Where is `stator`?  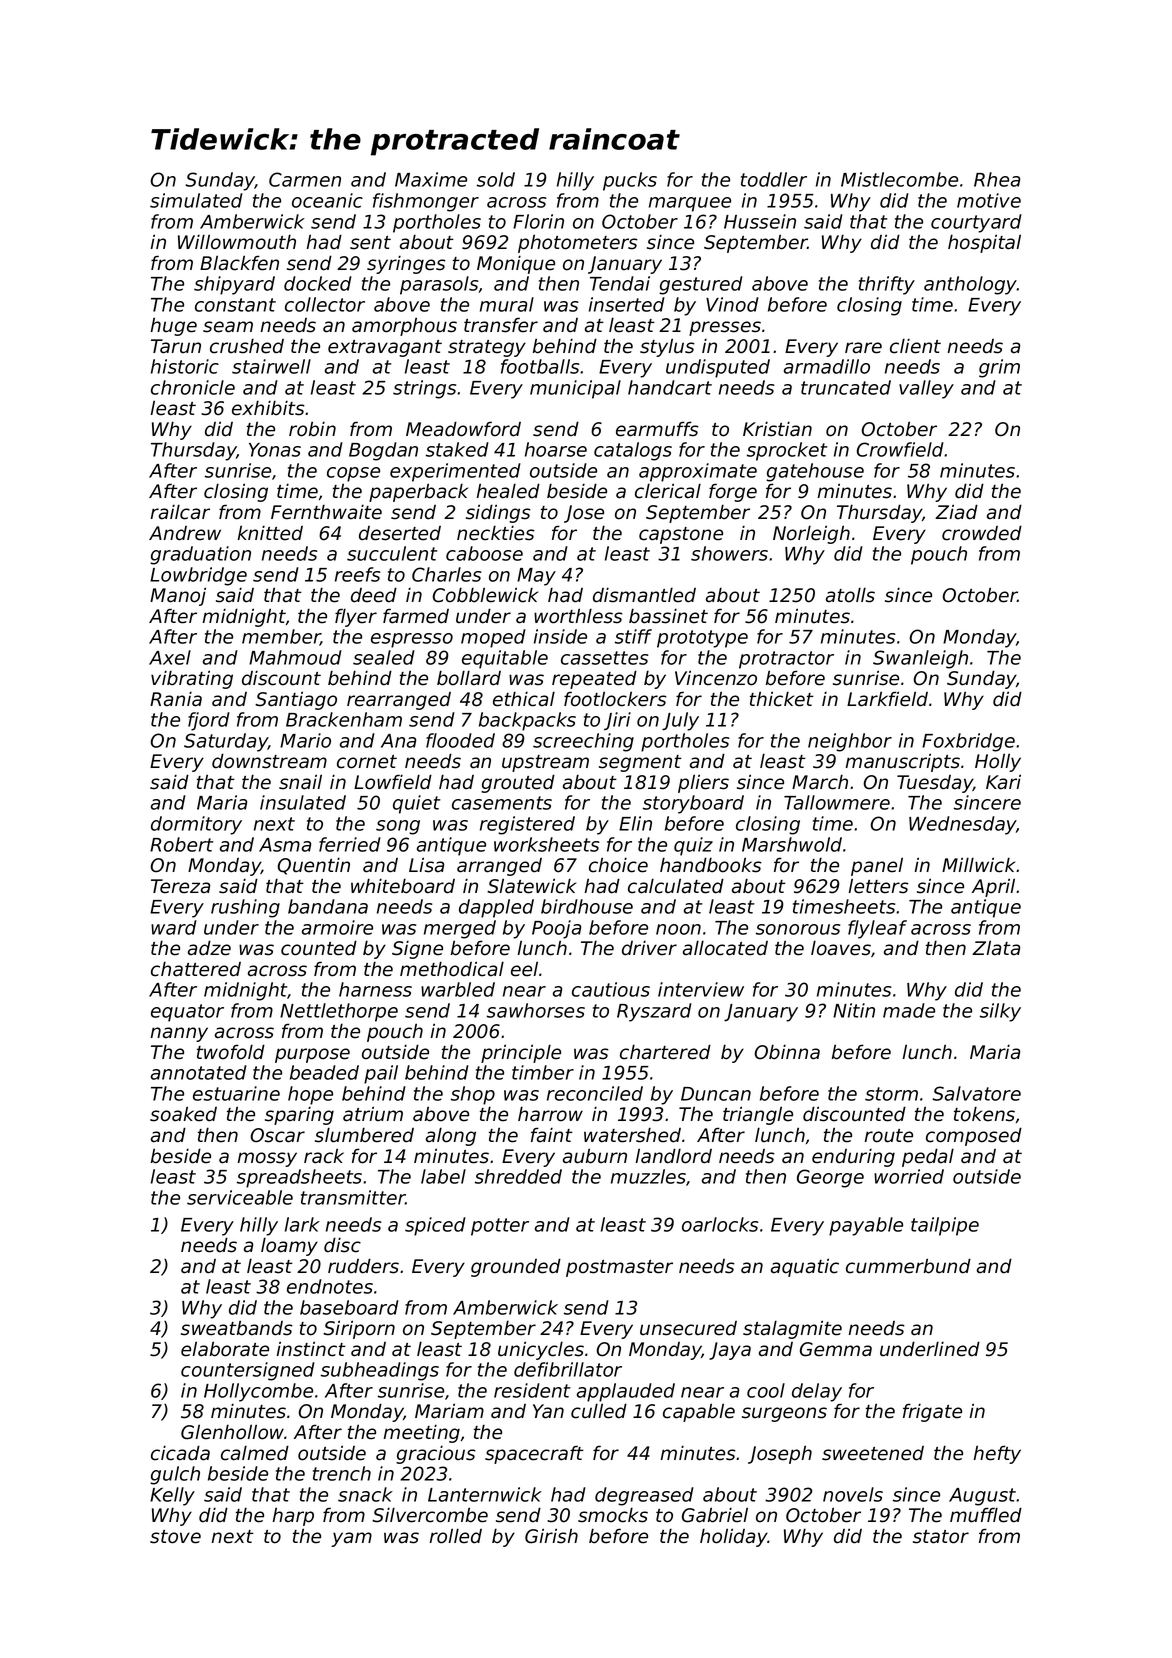
stator is located at coordinates (941, 1537).
